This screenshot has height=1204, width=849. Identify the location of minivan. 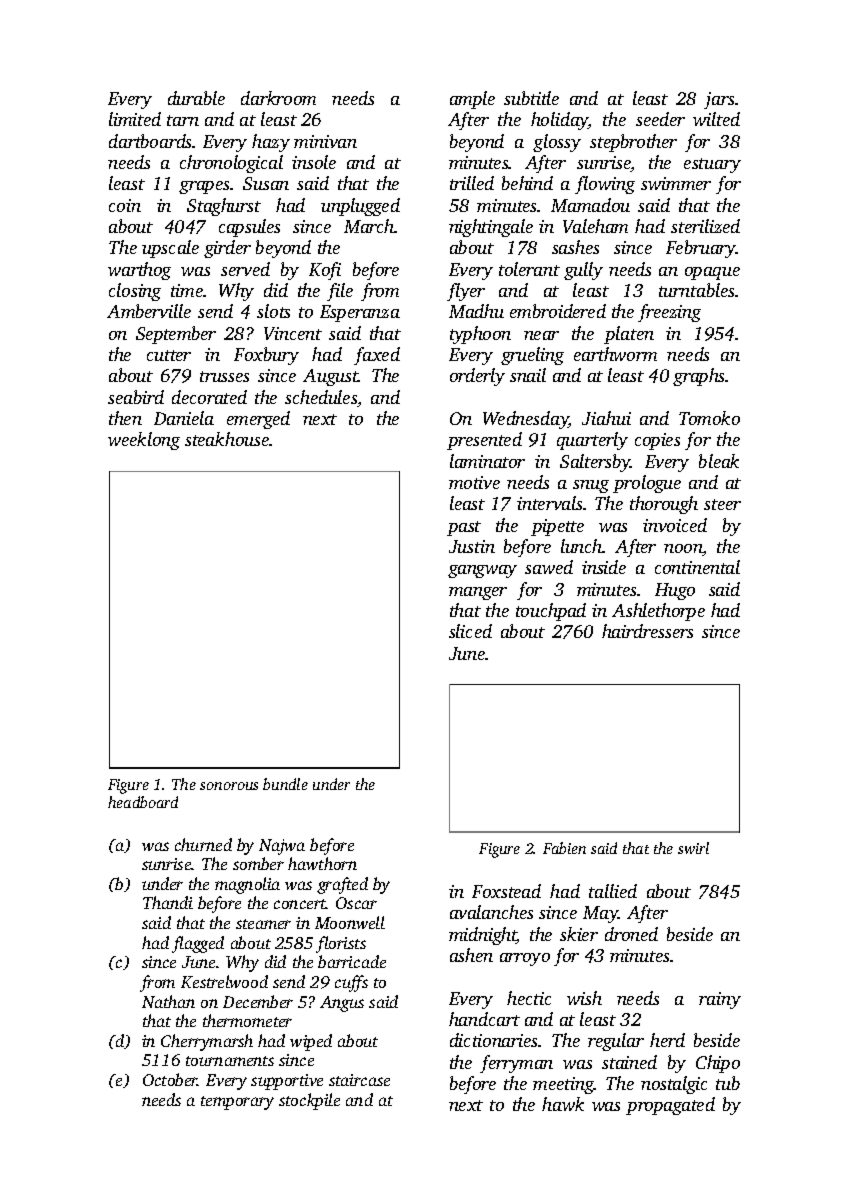
(325, 141).
